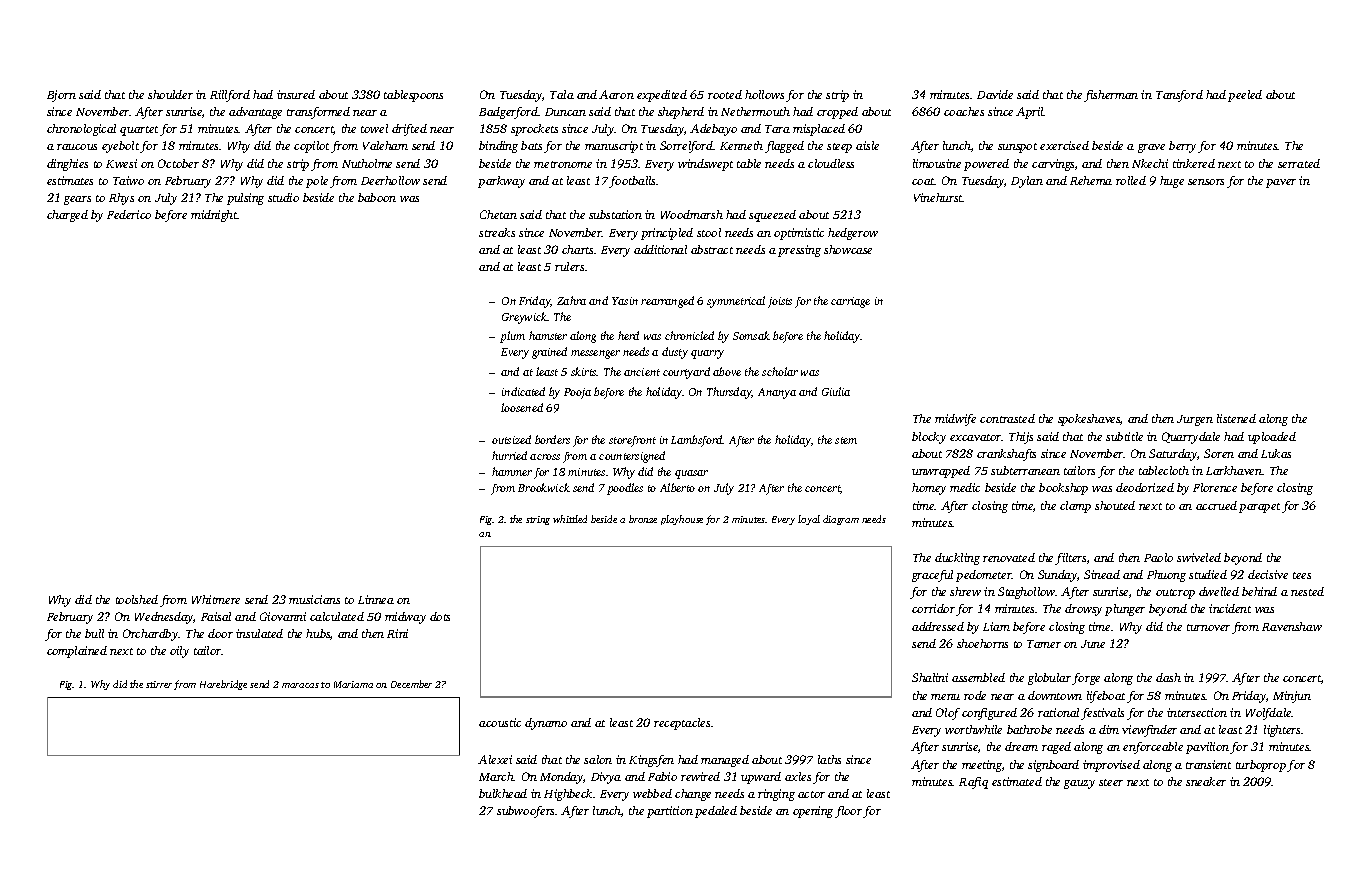 This image has height=887, width=1372. What do you see at coordinates (725, 761) in the image?
I see `managed` at bounding box center [725, 761].
